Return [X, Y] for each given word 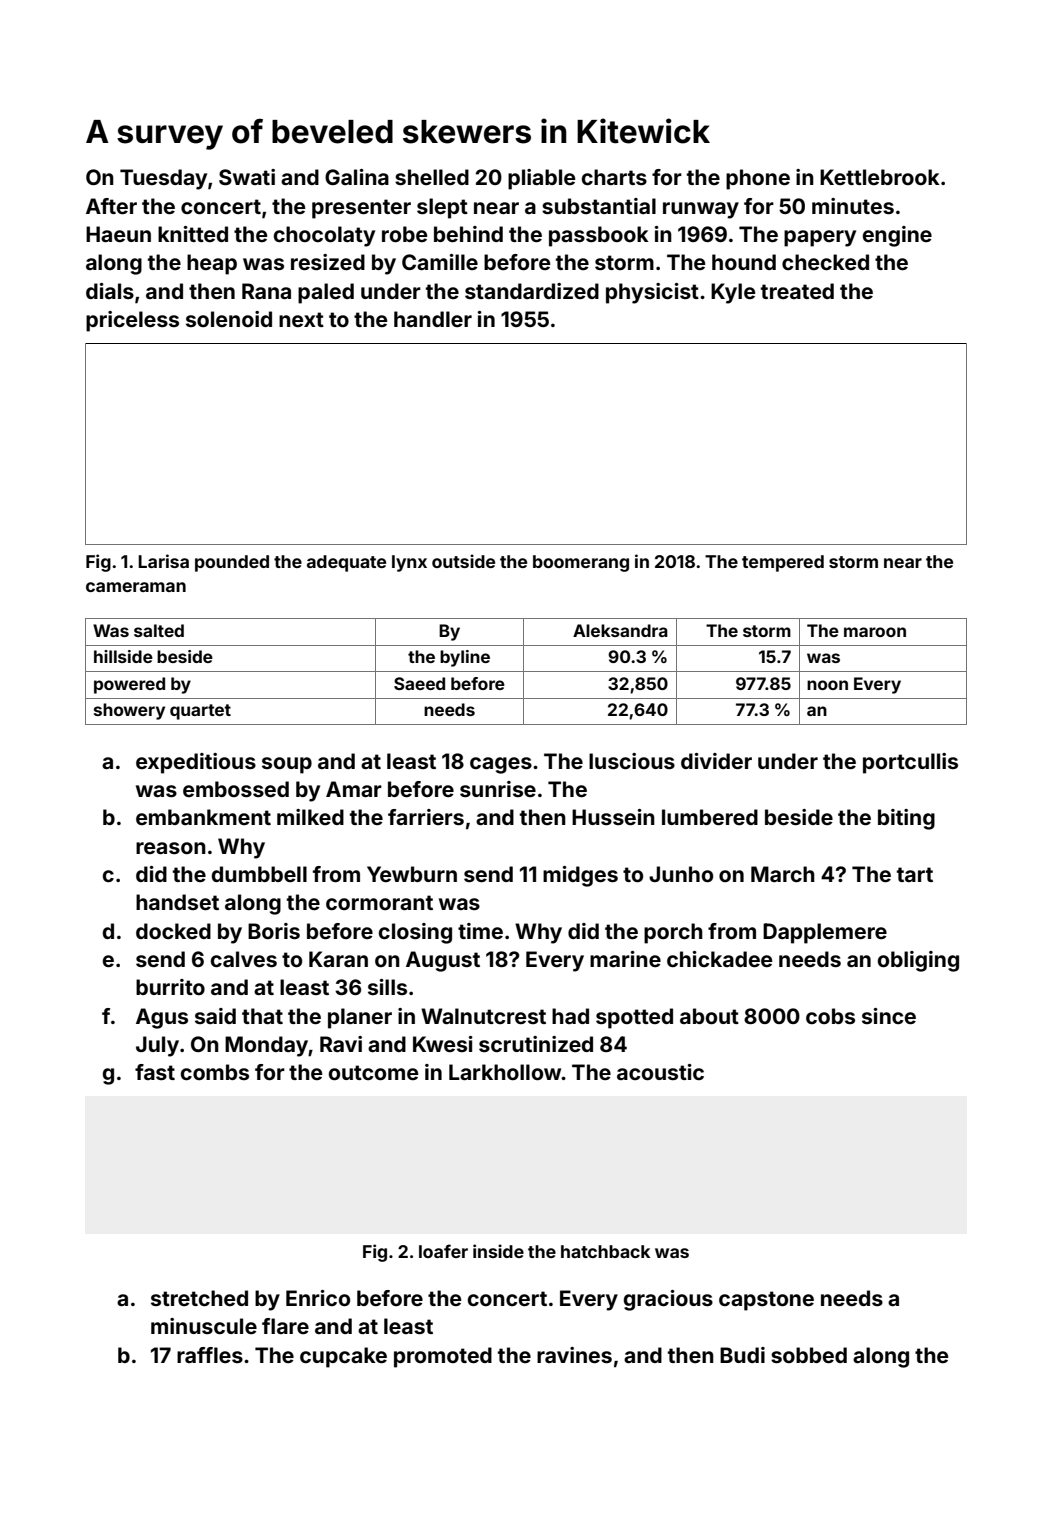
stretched [199, 1298]
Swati [247, 177]
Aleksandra [620, 630]
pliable [541, 179]
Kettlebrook [880, 177]
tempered [783, 563]
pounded [232, 563]
